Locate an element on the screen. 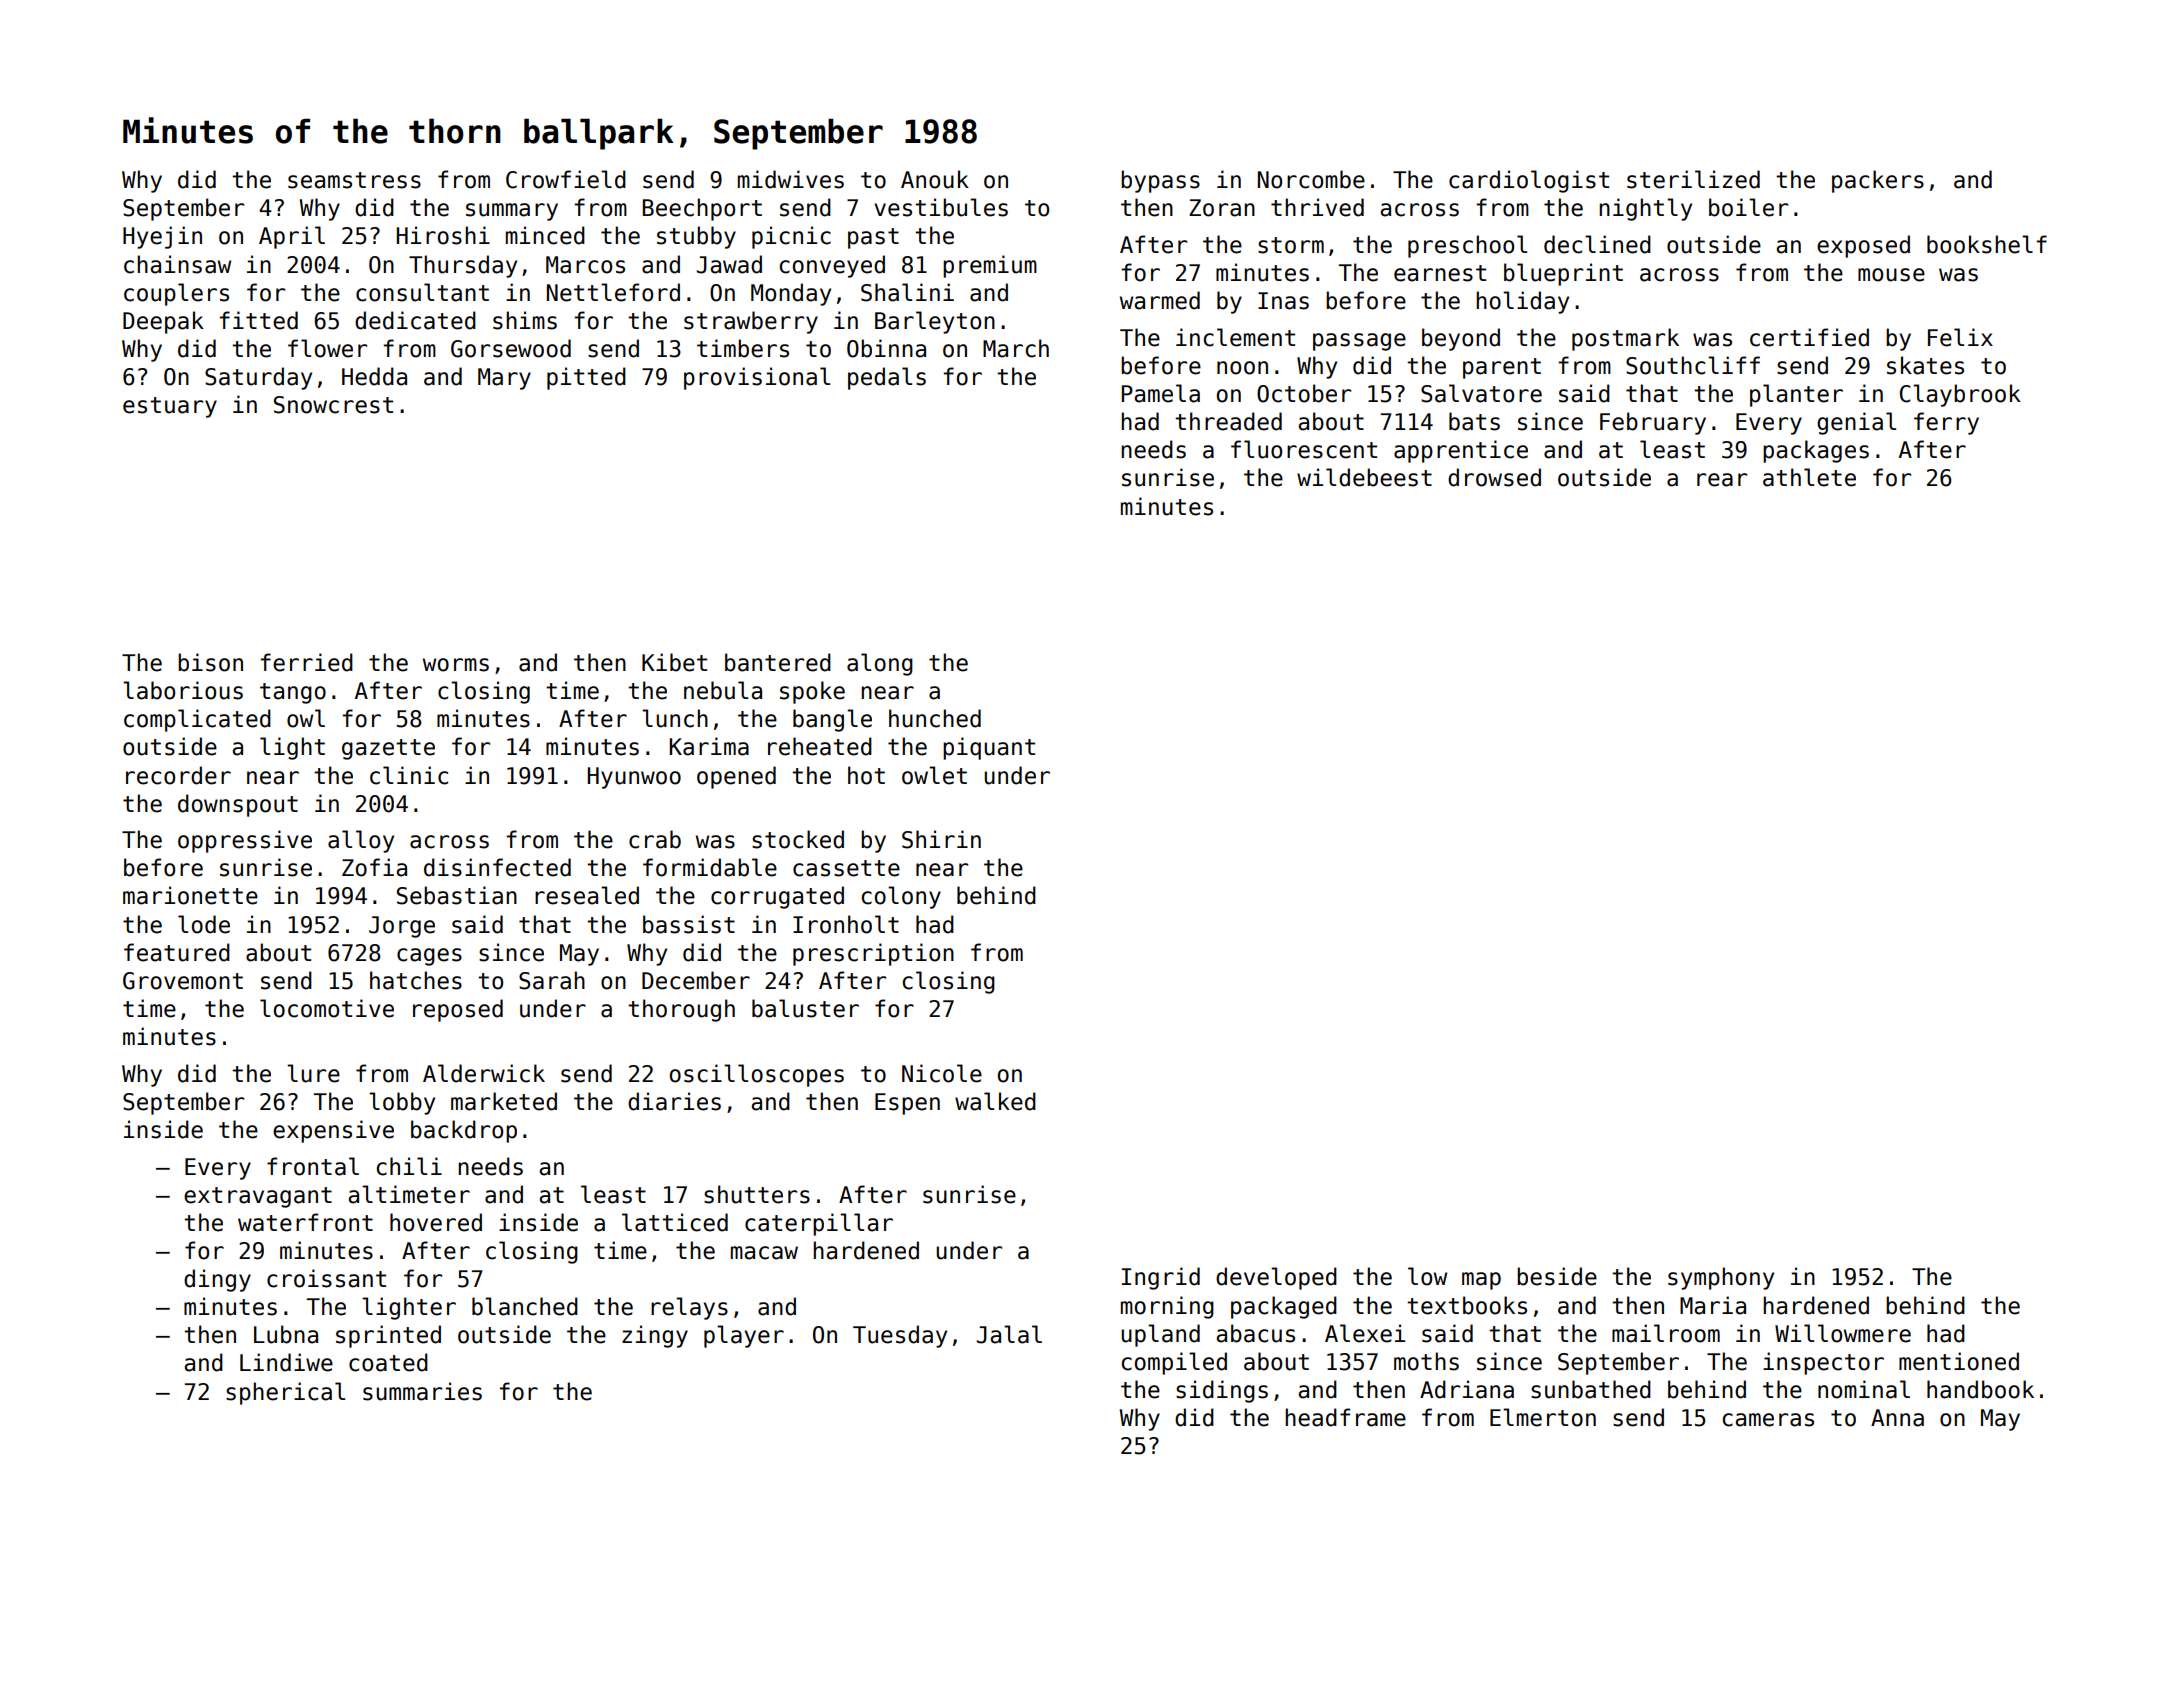 The height and width of the screenshot is (1683, 2178). headframe is located at coordinates (1345, 1417).
